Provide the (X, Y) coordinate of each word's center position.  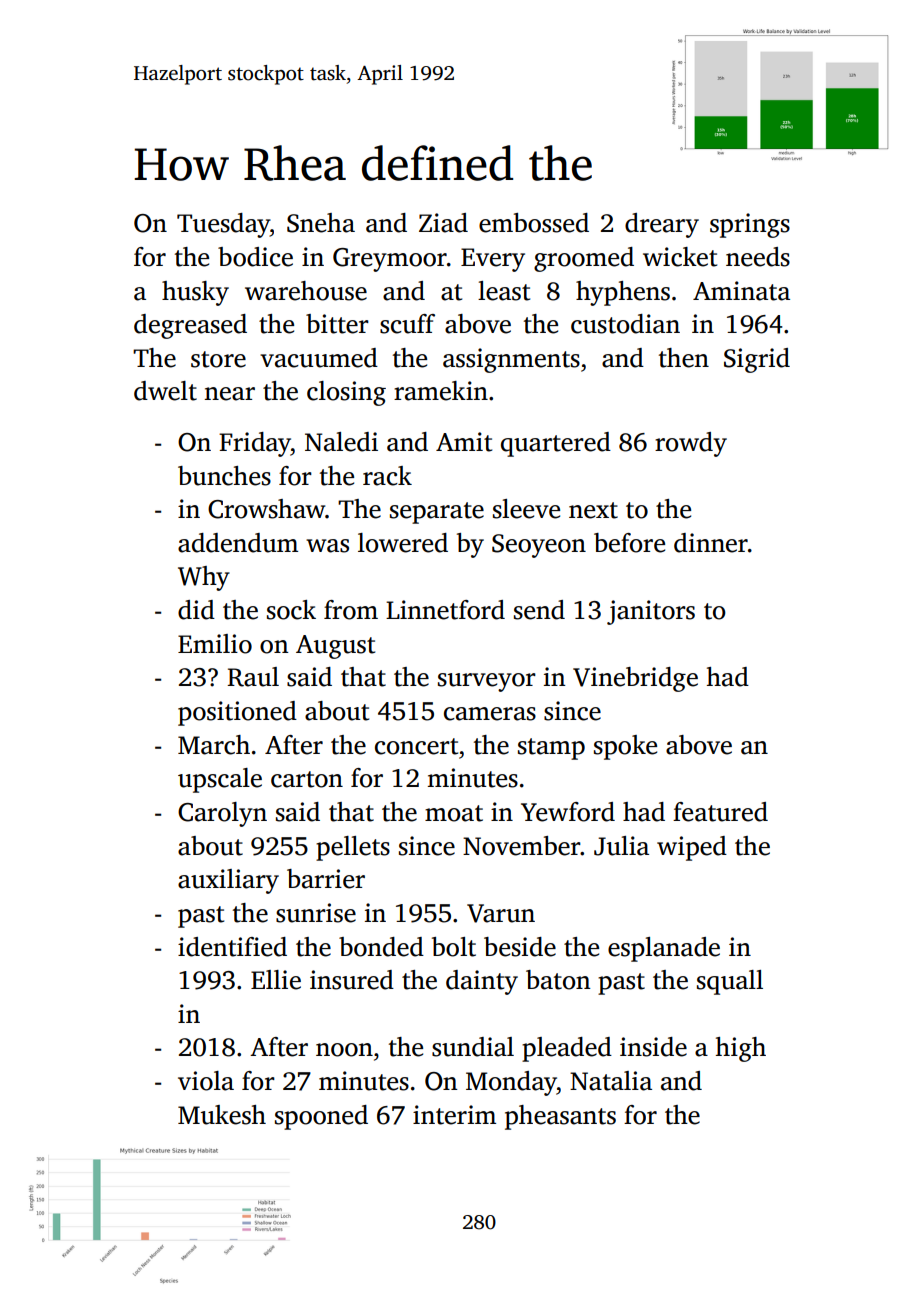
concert (416, 746)
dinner (711, 543)
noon (344, 1050)
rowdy (691, 444)
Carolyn (222, 814)
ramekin (441, 391)
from (351, 610)
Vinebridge (635, 679)
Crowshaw (266, 509)
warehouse (306, 291)
